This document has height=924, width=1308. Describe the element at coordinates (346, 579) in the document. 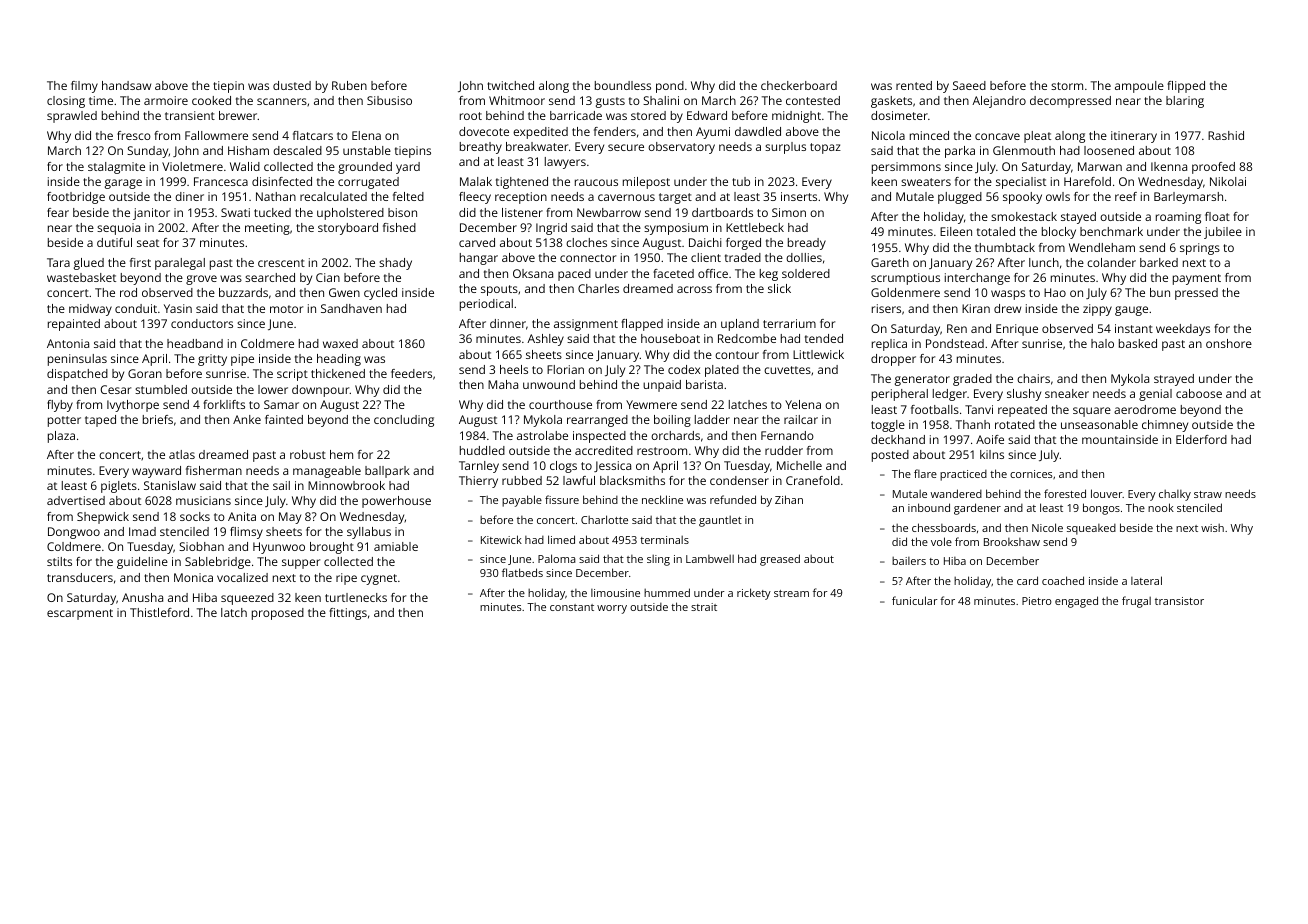

I see `ripe` at that location.
